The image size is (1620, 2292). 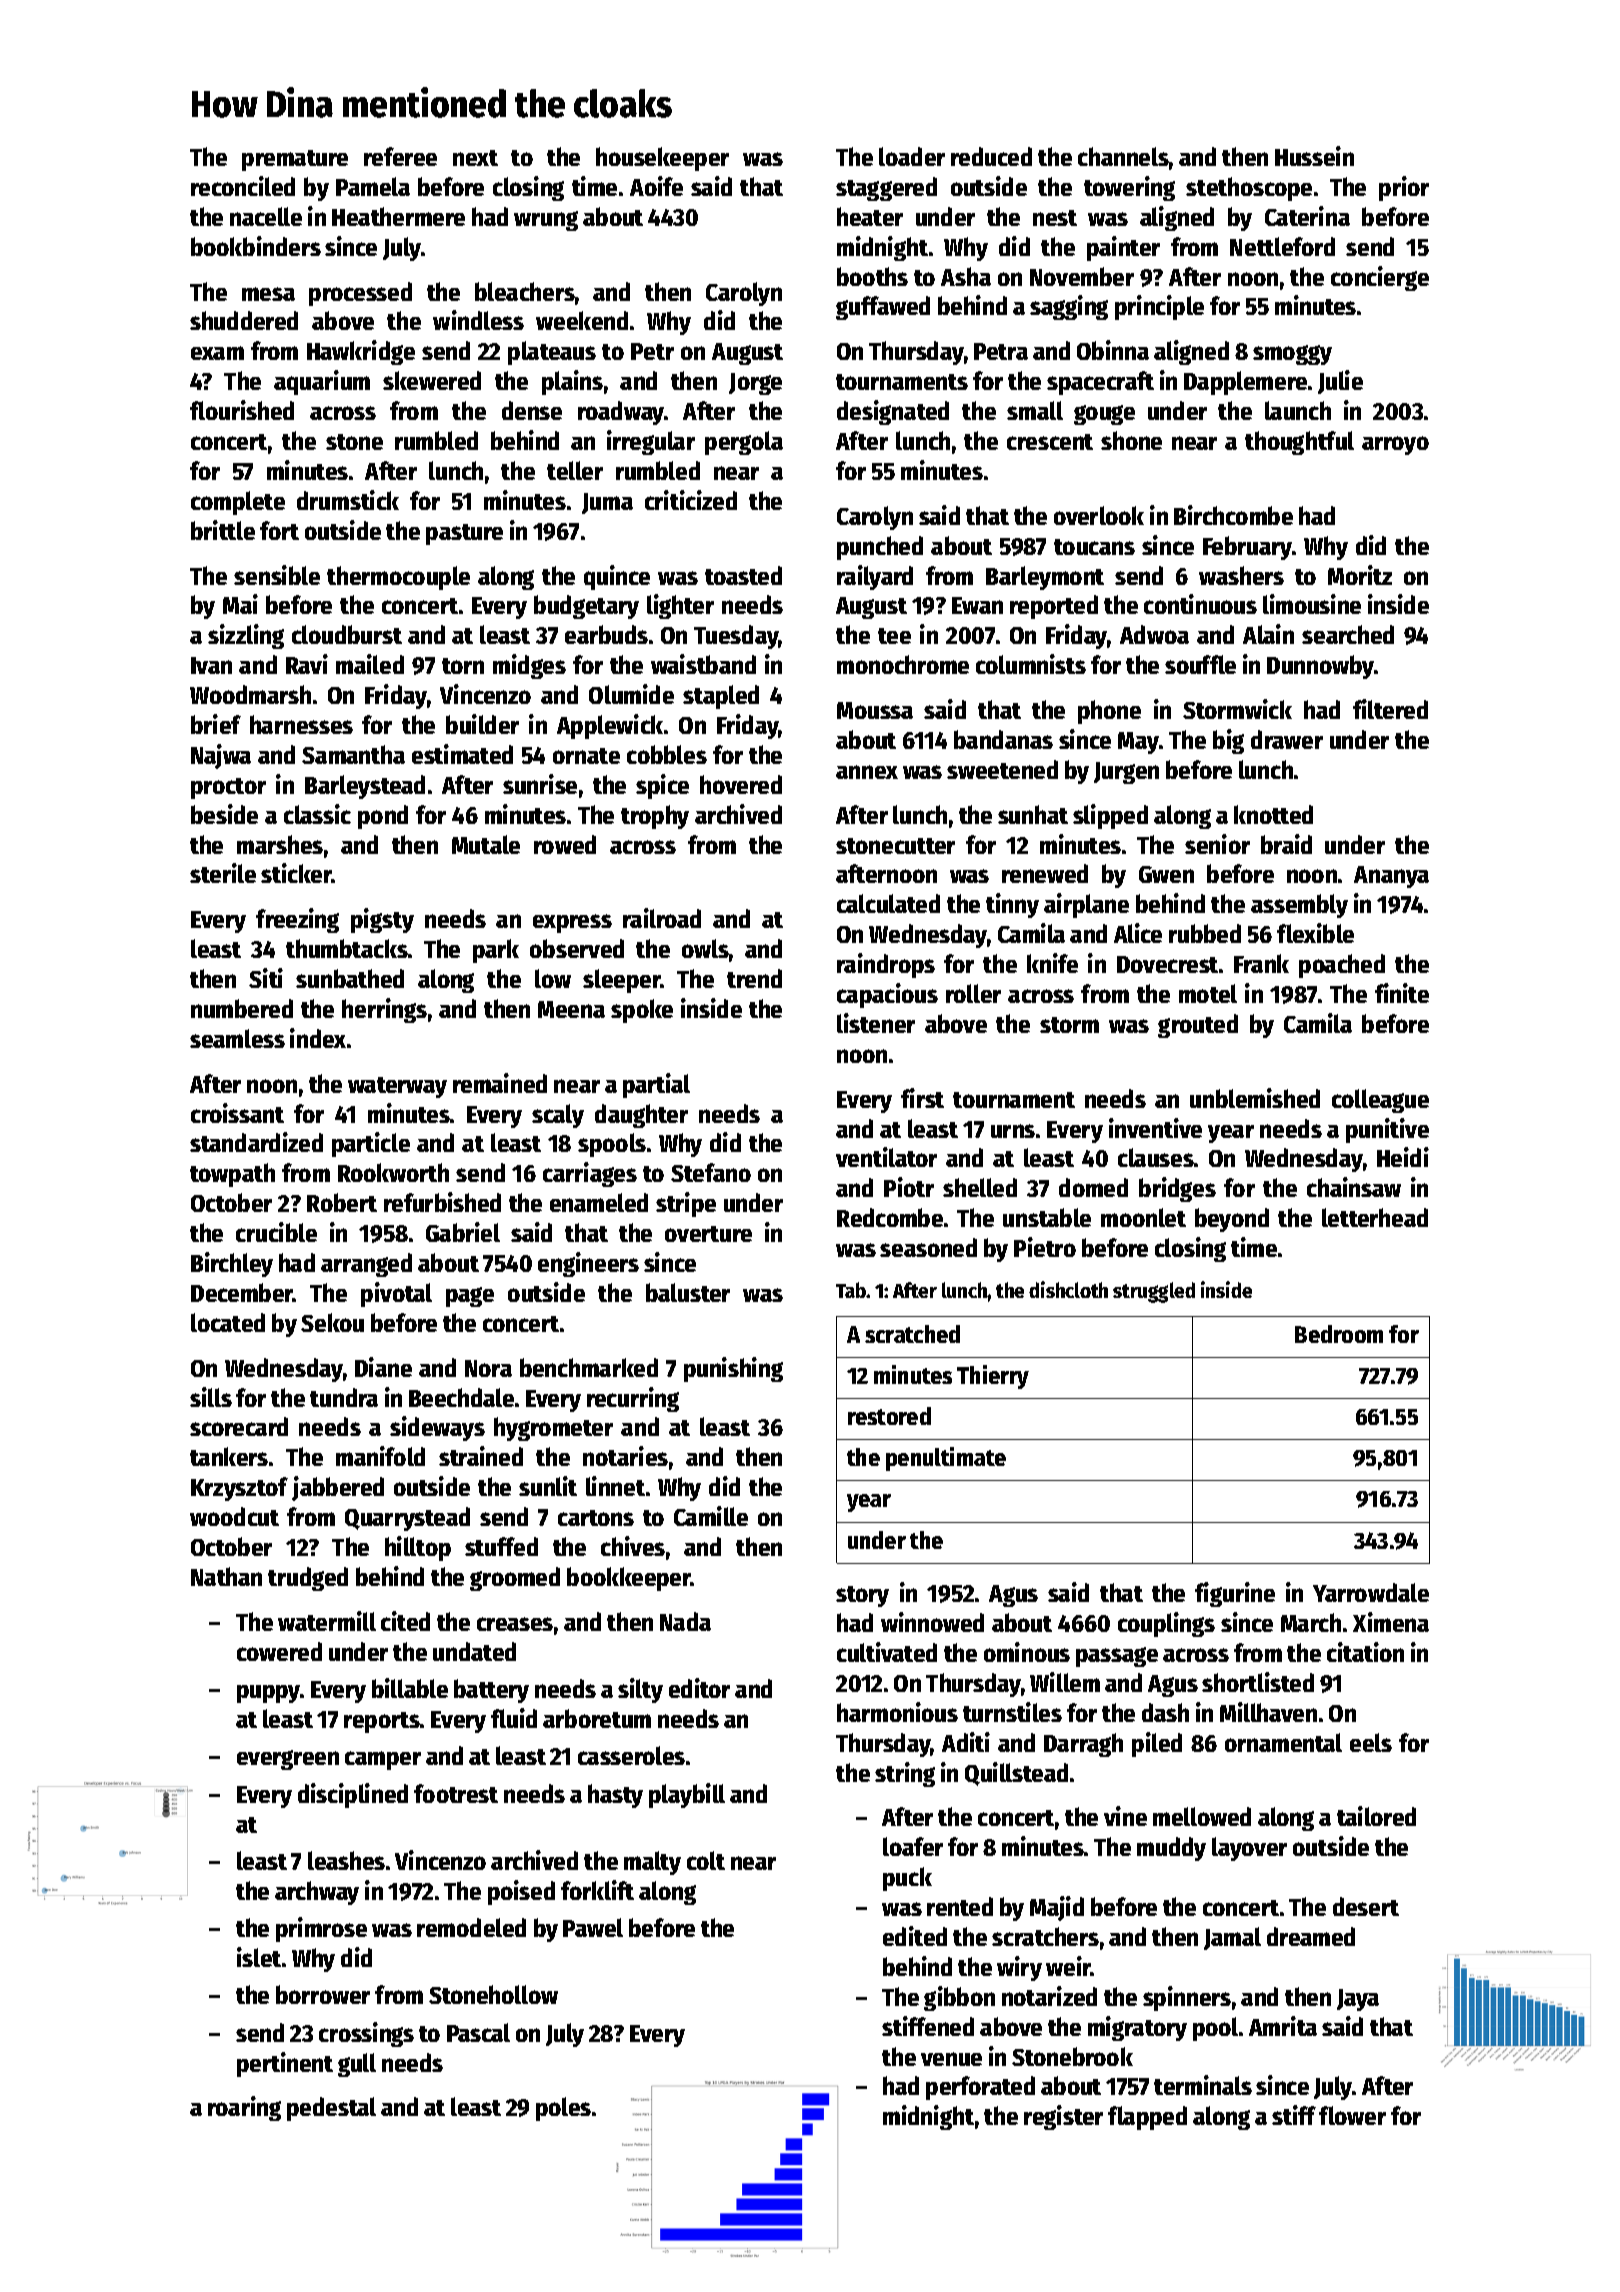 What do you see at coordinates (662, 159) in the screenshot?
I see `housekeeper` at bounding box center [662, 159].
